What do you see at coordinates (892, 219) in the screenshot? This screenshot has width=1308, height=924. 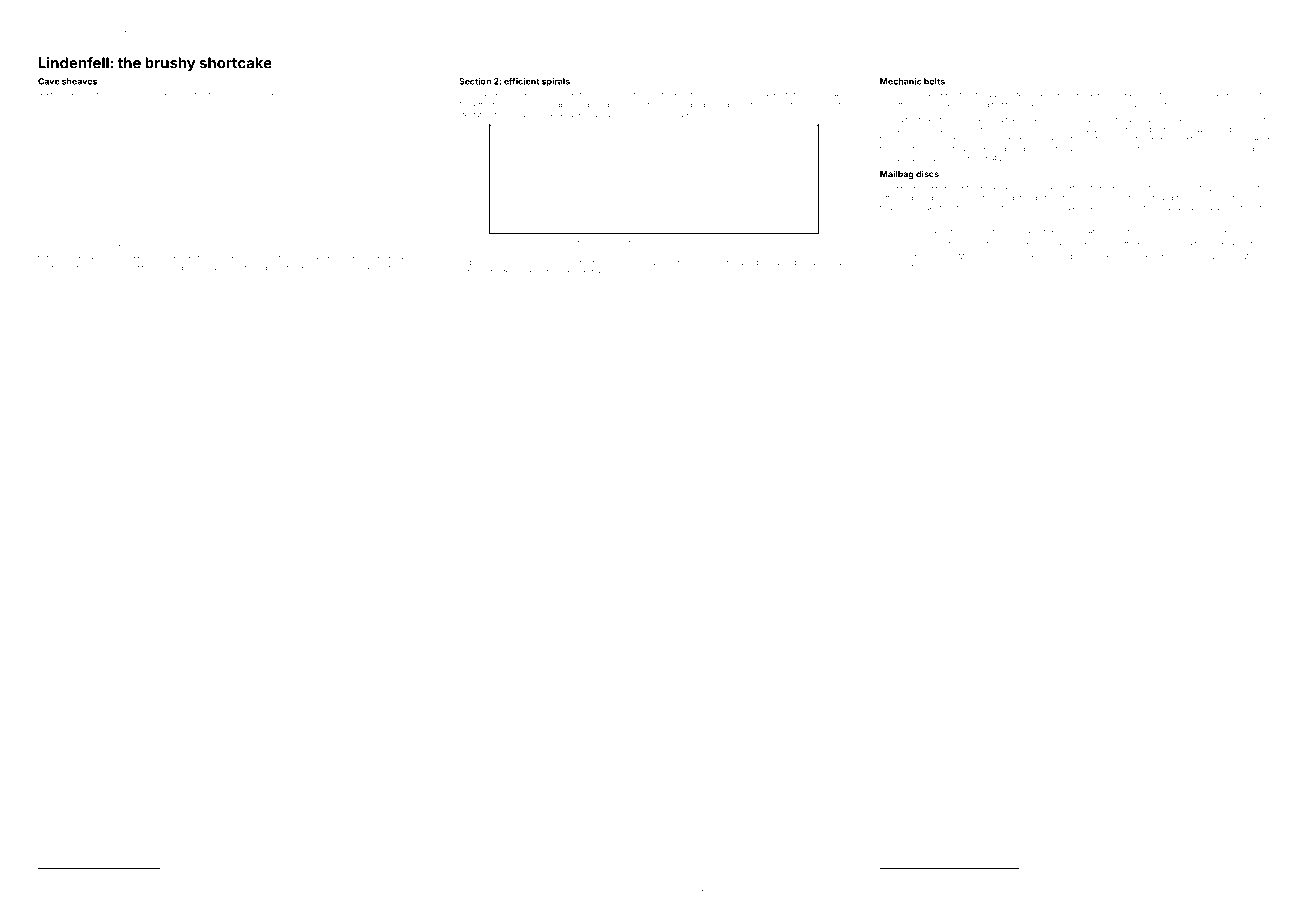 I see `searing` at bounding box center [892, 219].
